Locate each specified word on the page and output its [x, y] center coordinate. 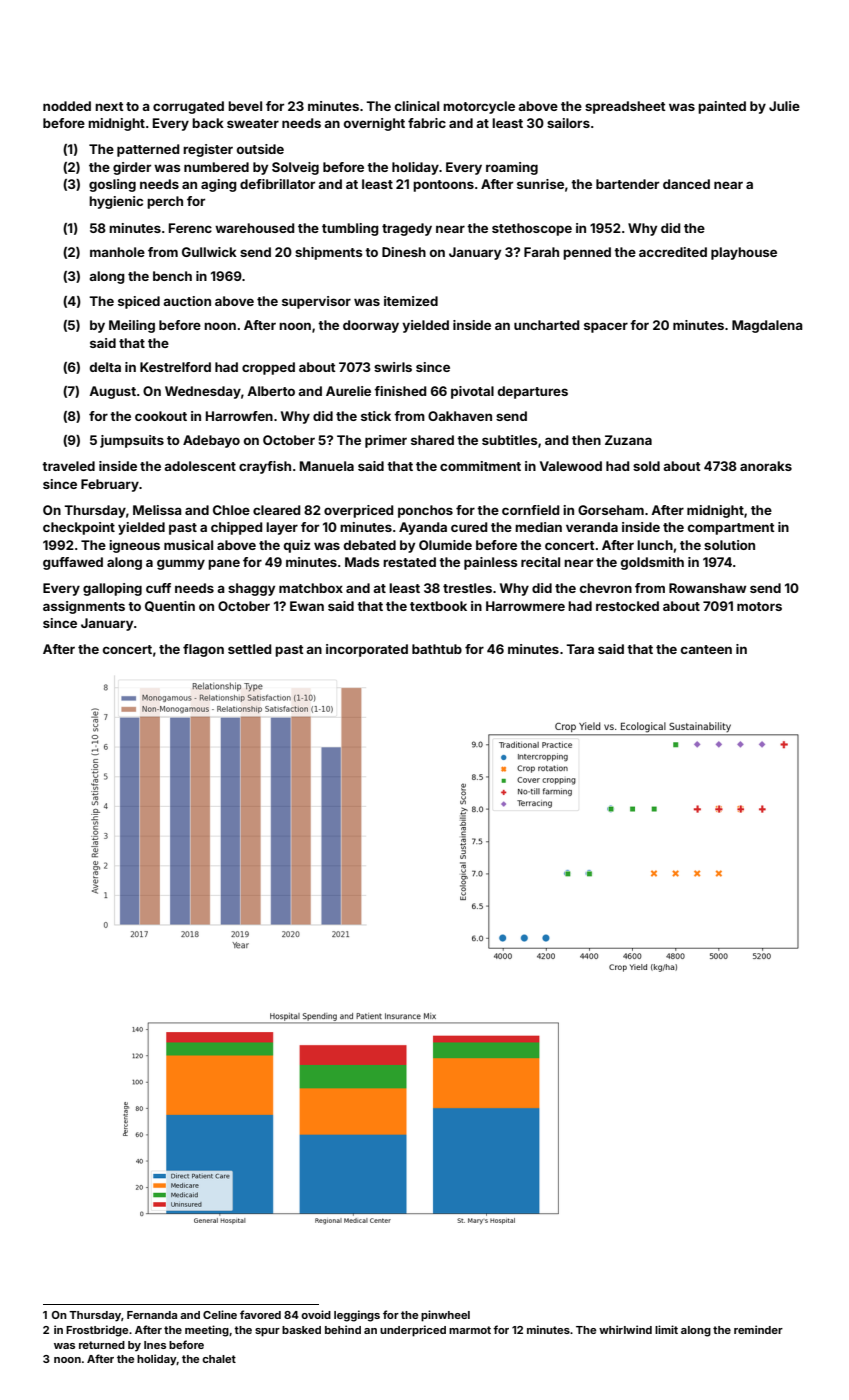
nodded [67, 106]
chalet [219, 1359]
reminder [758, 1329]
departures [533, 392]
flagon [203, 650]
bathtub [437, 649]
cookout [161, 416]
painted [722, 107]
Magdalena [767, 326]
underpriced [413, 1331]
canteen [706, 649]
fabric [427, 123]
